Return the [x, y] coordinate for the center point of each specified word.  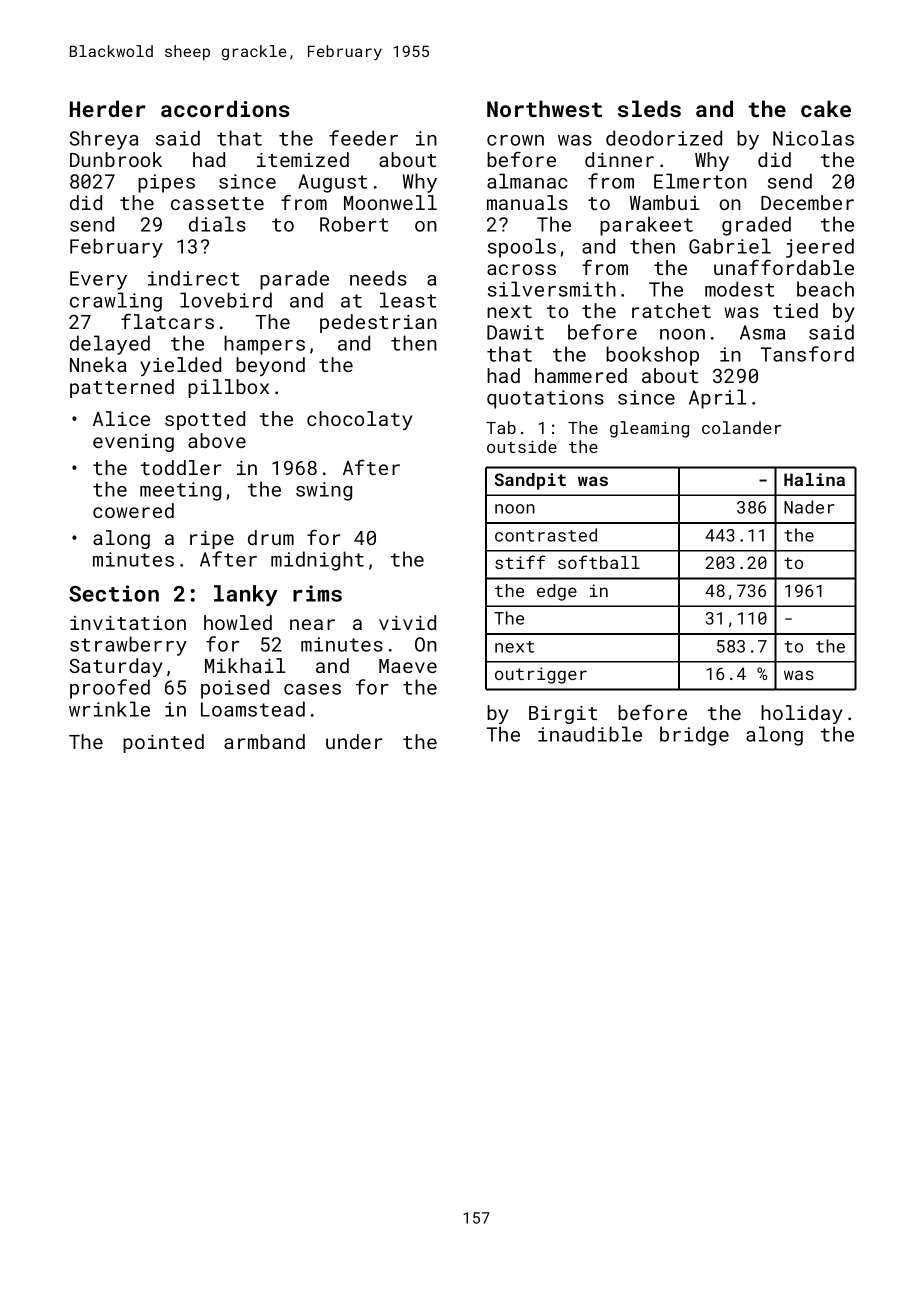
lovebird [226, 300]
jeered [820, 248]
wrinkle [109, 709]
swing [324, 491]
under [354, 741]
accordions [225, 108]
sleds [649, 108]
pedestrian [378, 323]
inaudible [590, 734]
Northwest [544, 108]
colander [741, 427]
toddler [181, 467]
